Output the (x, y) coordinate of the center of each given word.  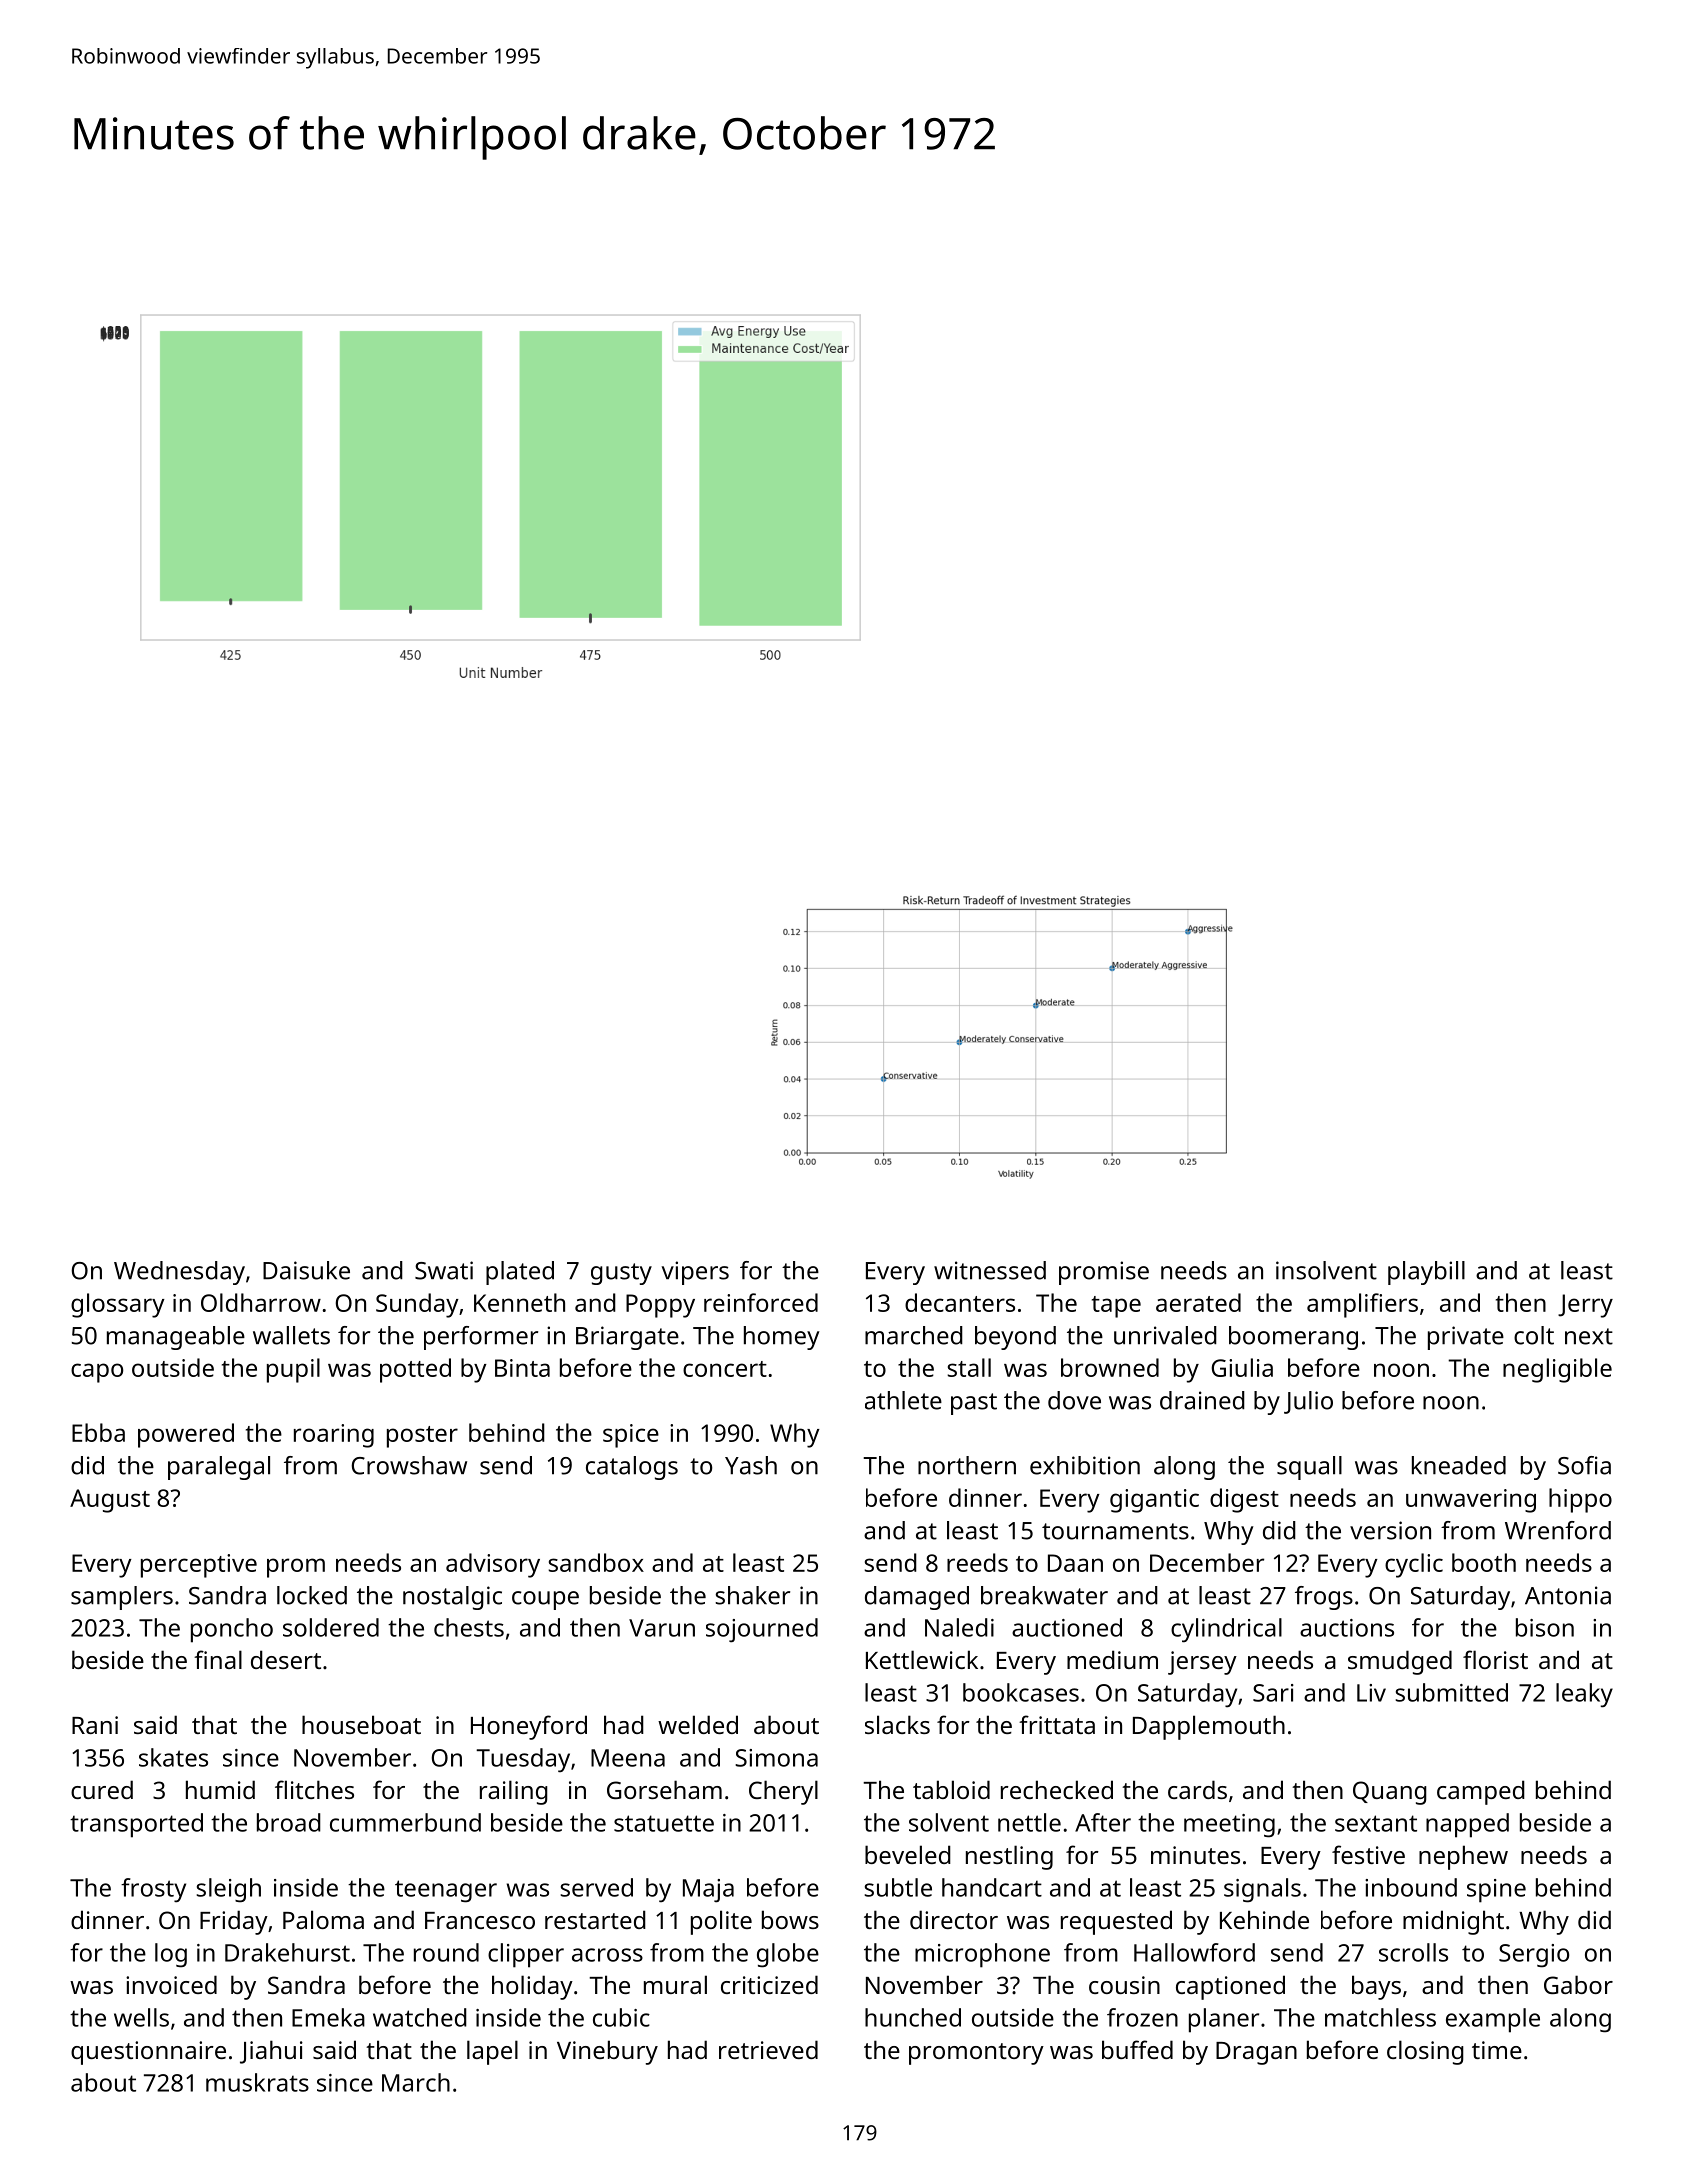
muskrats (257, 2082)
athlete (903, 1400)
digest (1244, 1500)
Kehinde (1264, 1919)
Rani (95, 1725)
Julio (1308, 1402)
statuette (664, 1823)
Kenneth (519, 1302)
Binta (522, 1368)
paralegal (219, 1468)
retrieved (768, 2049)
